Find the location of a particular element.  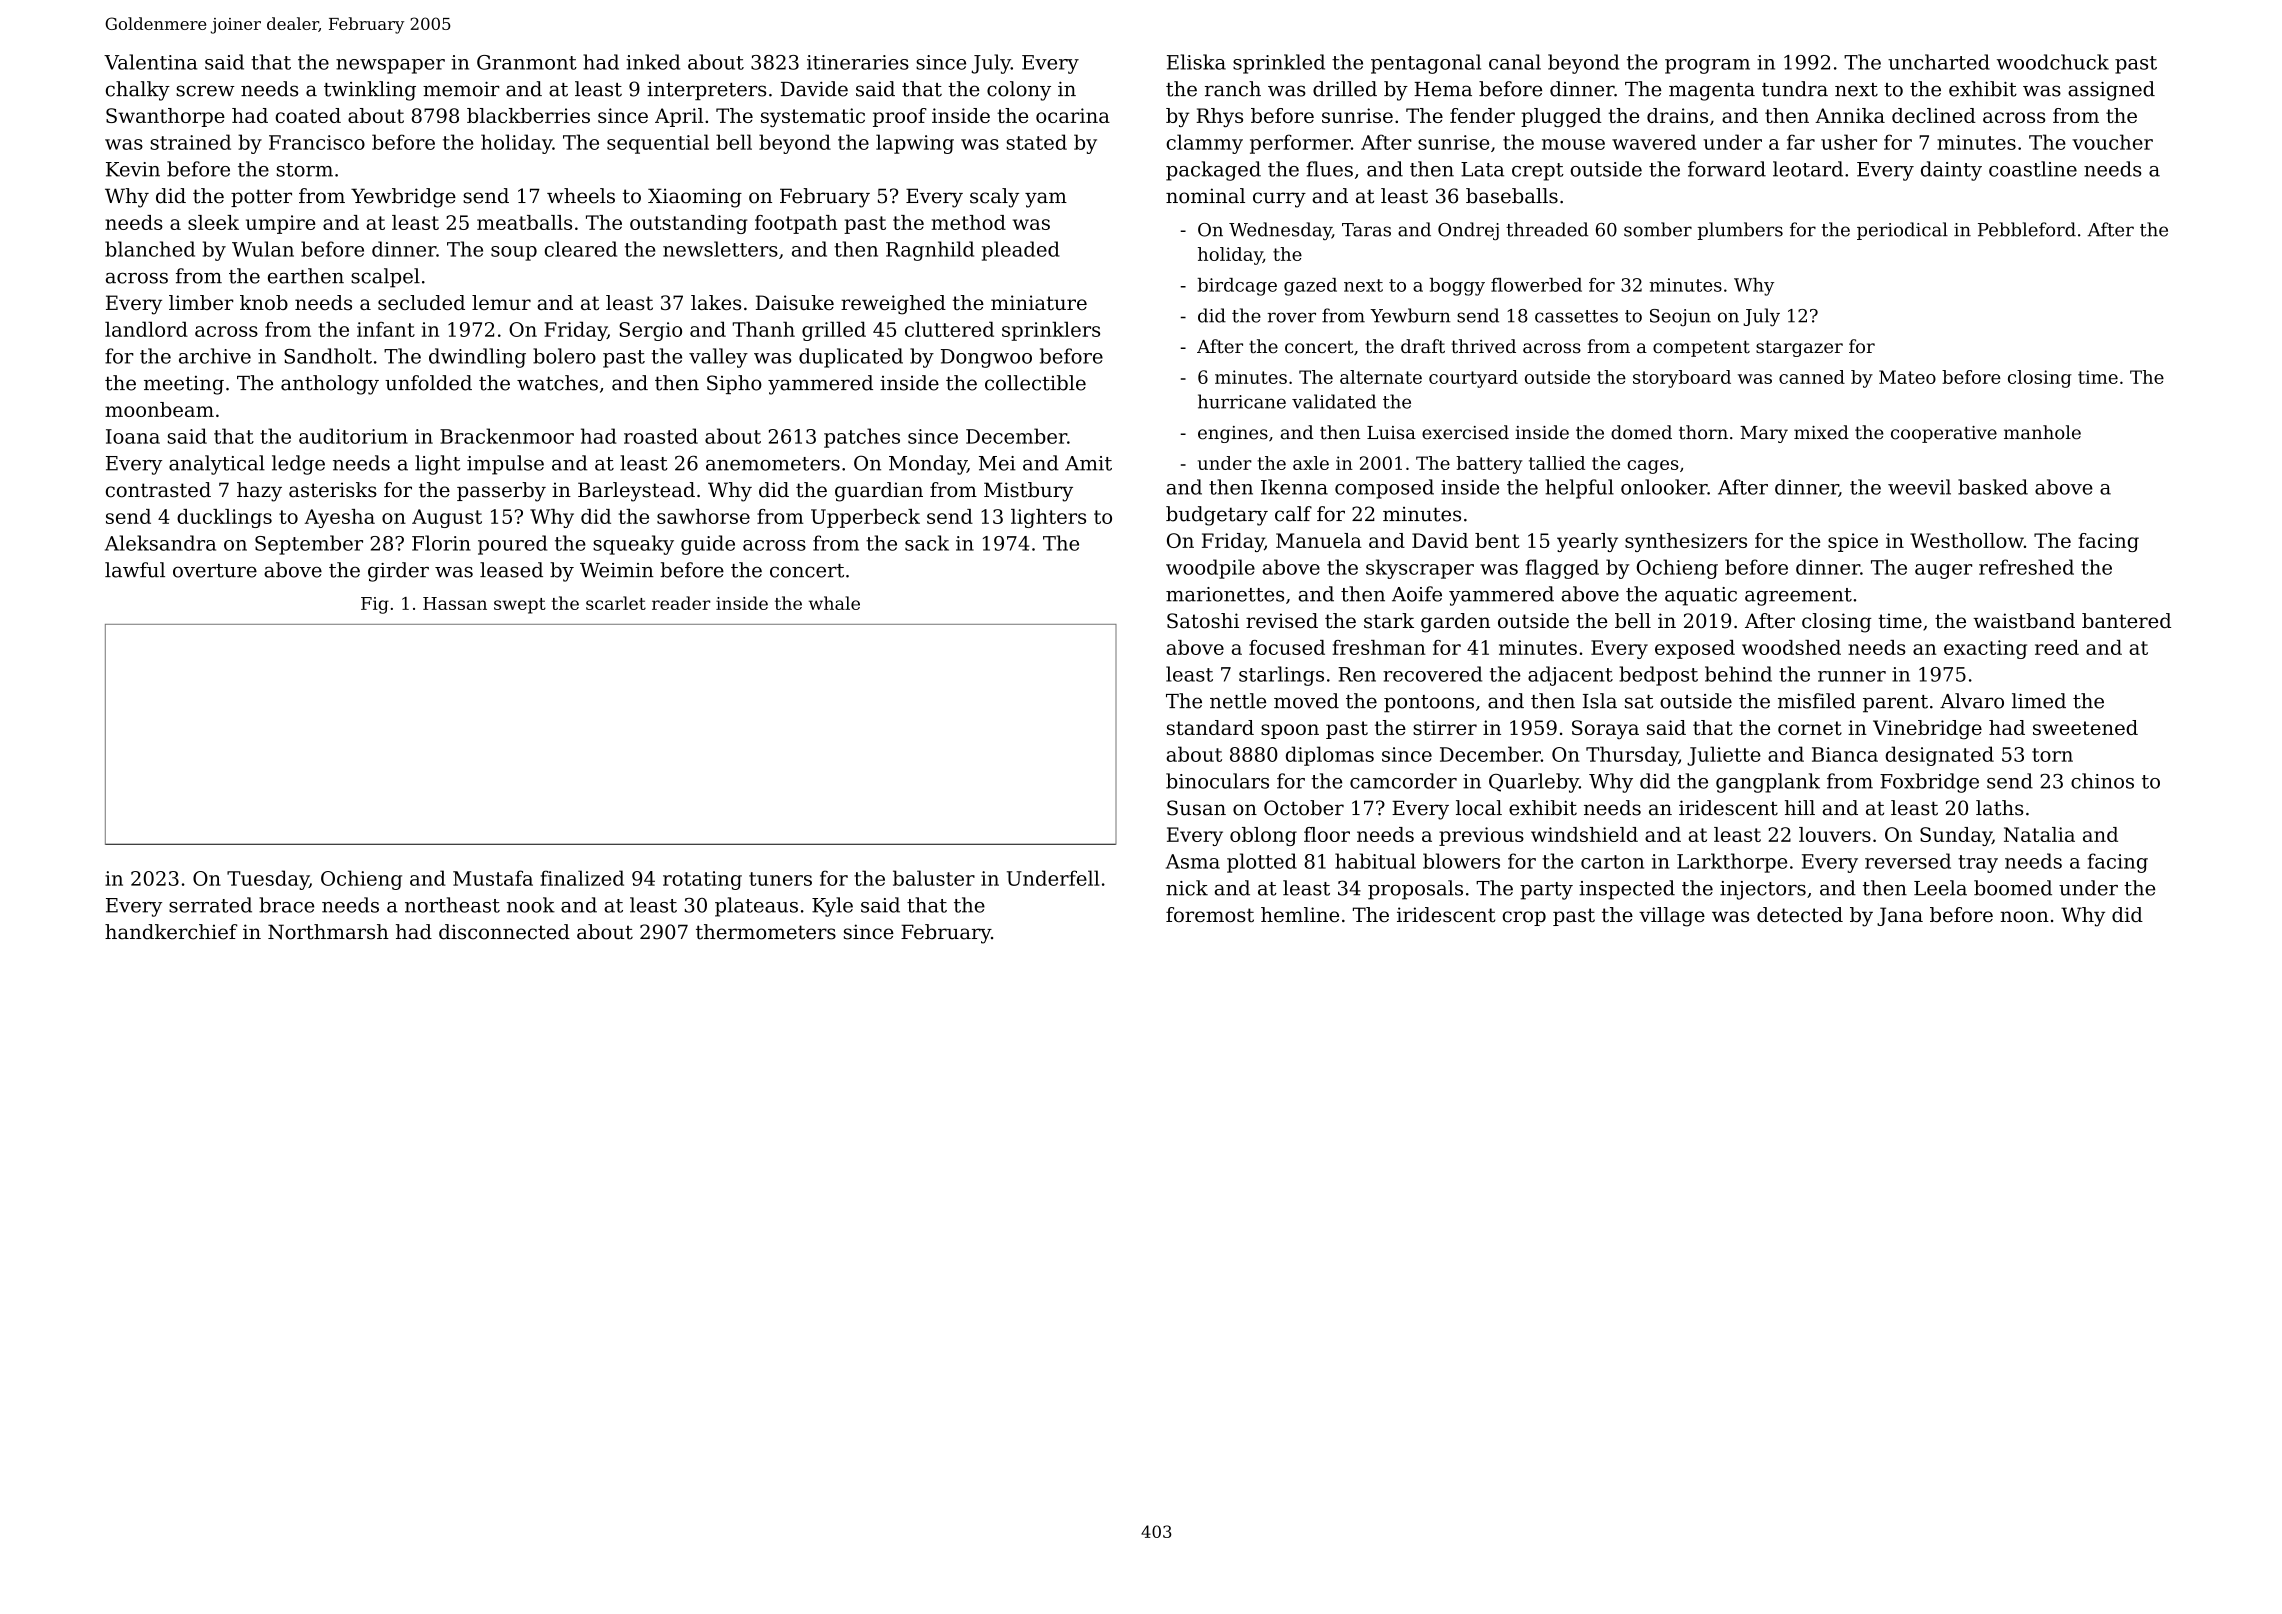

oblong is located at coordinates (1263, 836).
